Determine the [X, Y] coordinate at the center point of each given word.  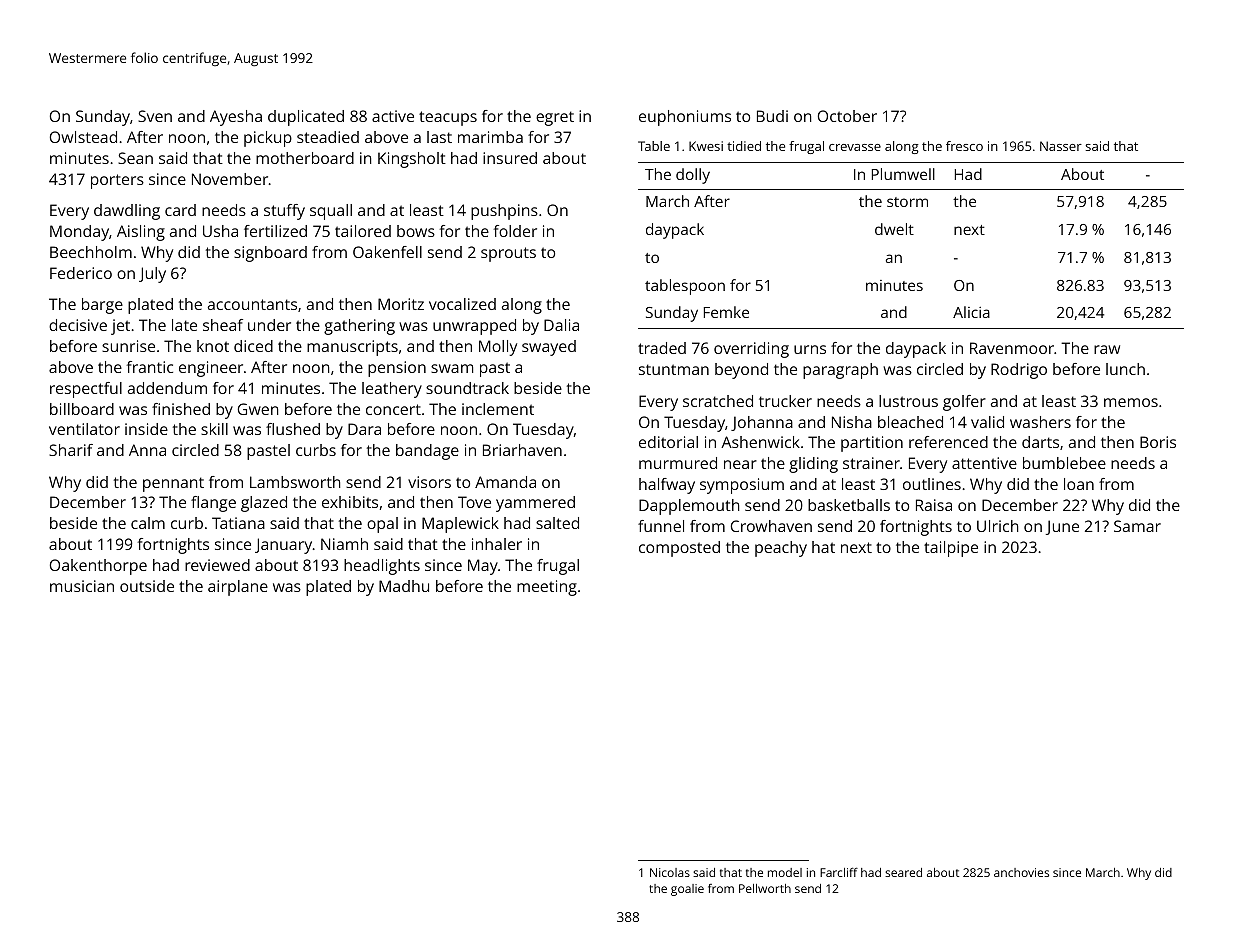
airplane [238, 588]
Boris [1158, 442]
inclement [498, 409]
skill [214, 429]
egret [555, 118]
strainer [871, 463]
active [393, 116]
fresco [964, 146]
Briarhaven [522, 450]
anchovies [1021, 872]
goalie [687, 890]
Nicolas [670, 872]
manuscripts [352, 348]
